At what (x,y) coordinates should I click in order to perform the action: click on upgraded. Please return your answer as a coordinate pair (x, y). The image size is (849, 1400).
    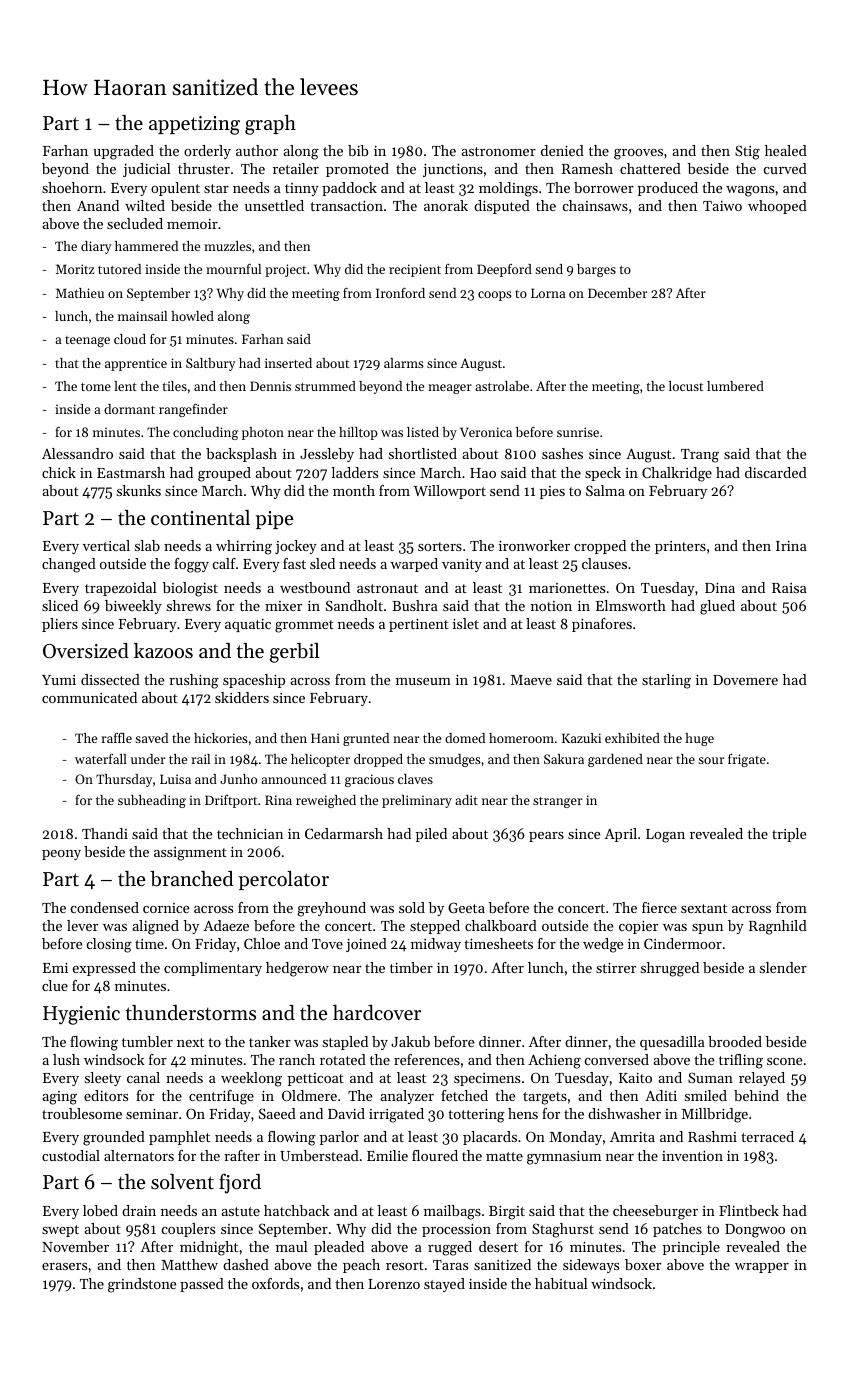
    Looking at the image, I should click on (123, 152).
